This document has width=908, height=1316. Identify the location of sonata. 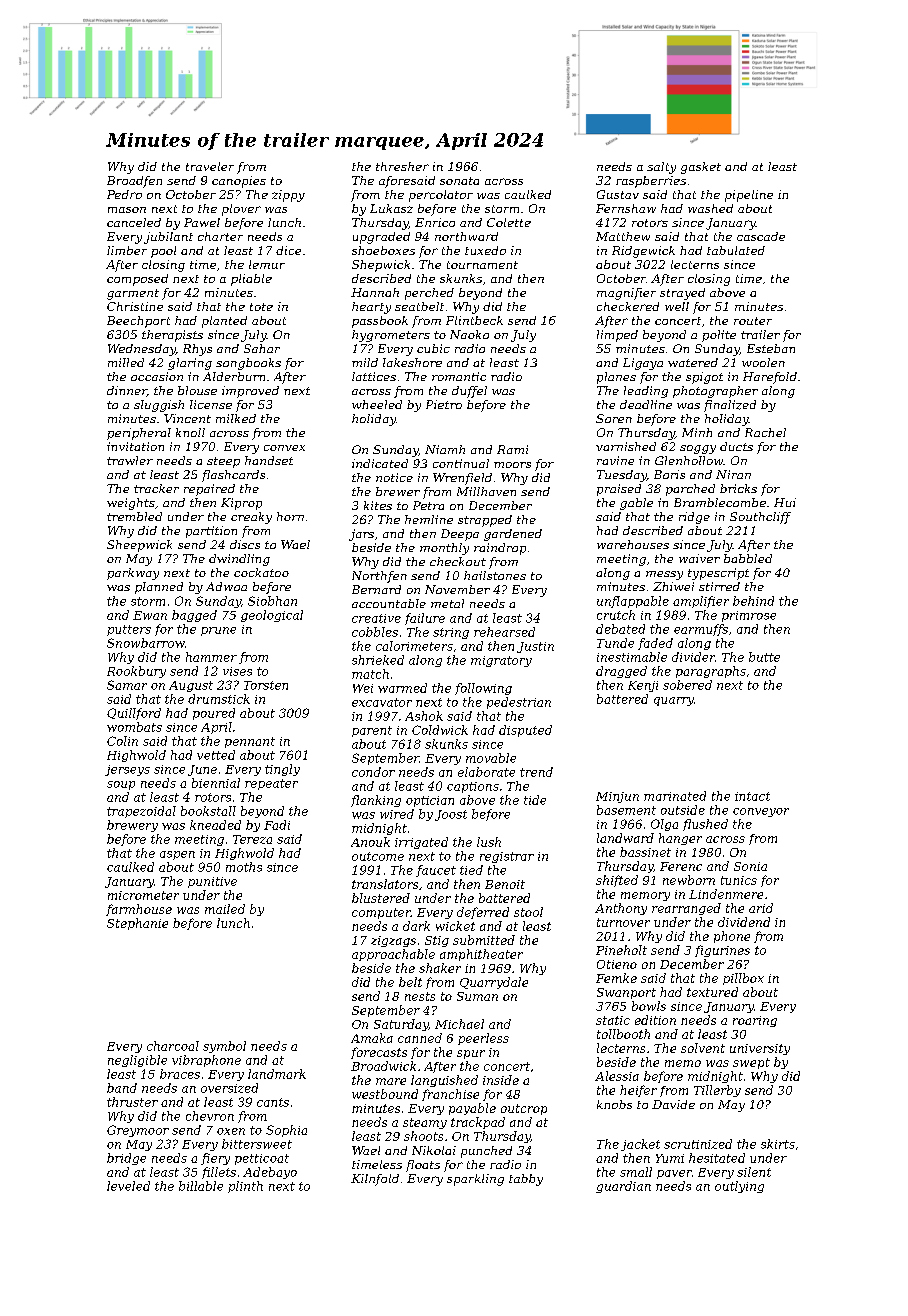
(459, 181).
